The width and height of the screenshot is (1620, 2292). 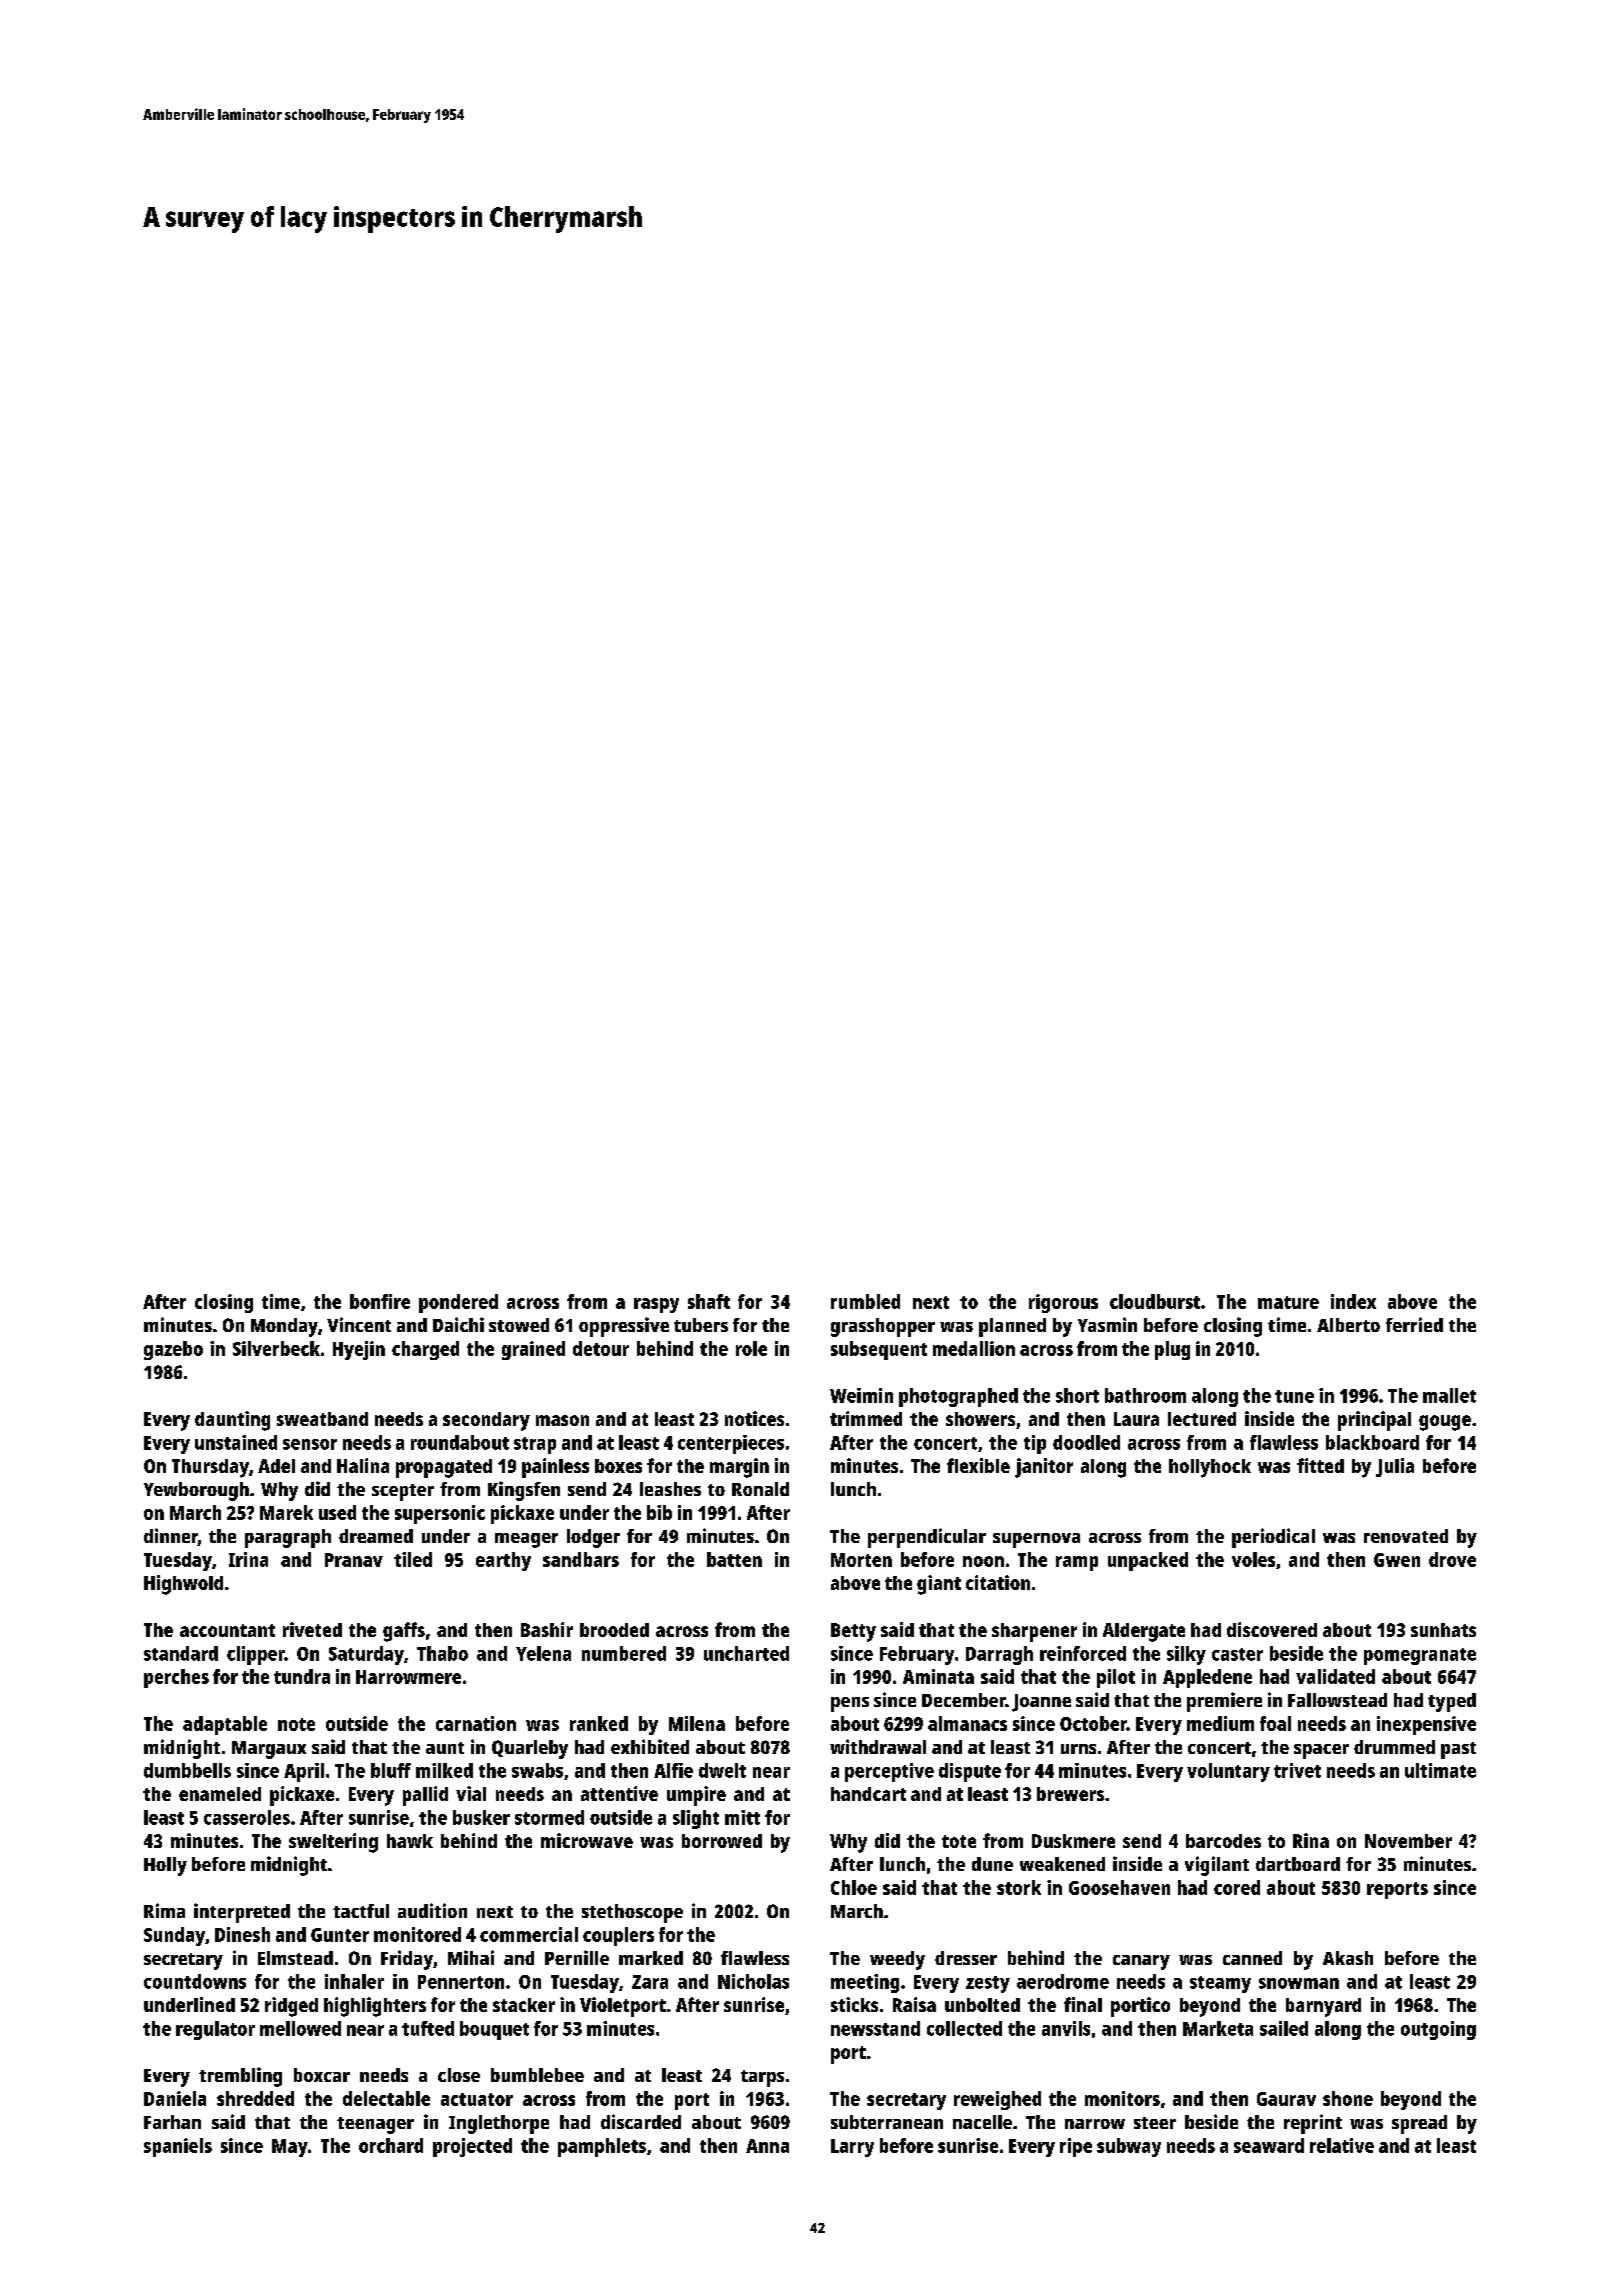 I want to click on flexible, so click(x=978, y=1465).
